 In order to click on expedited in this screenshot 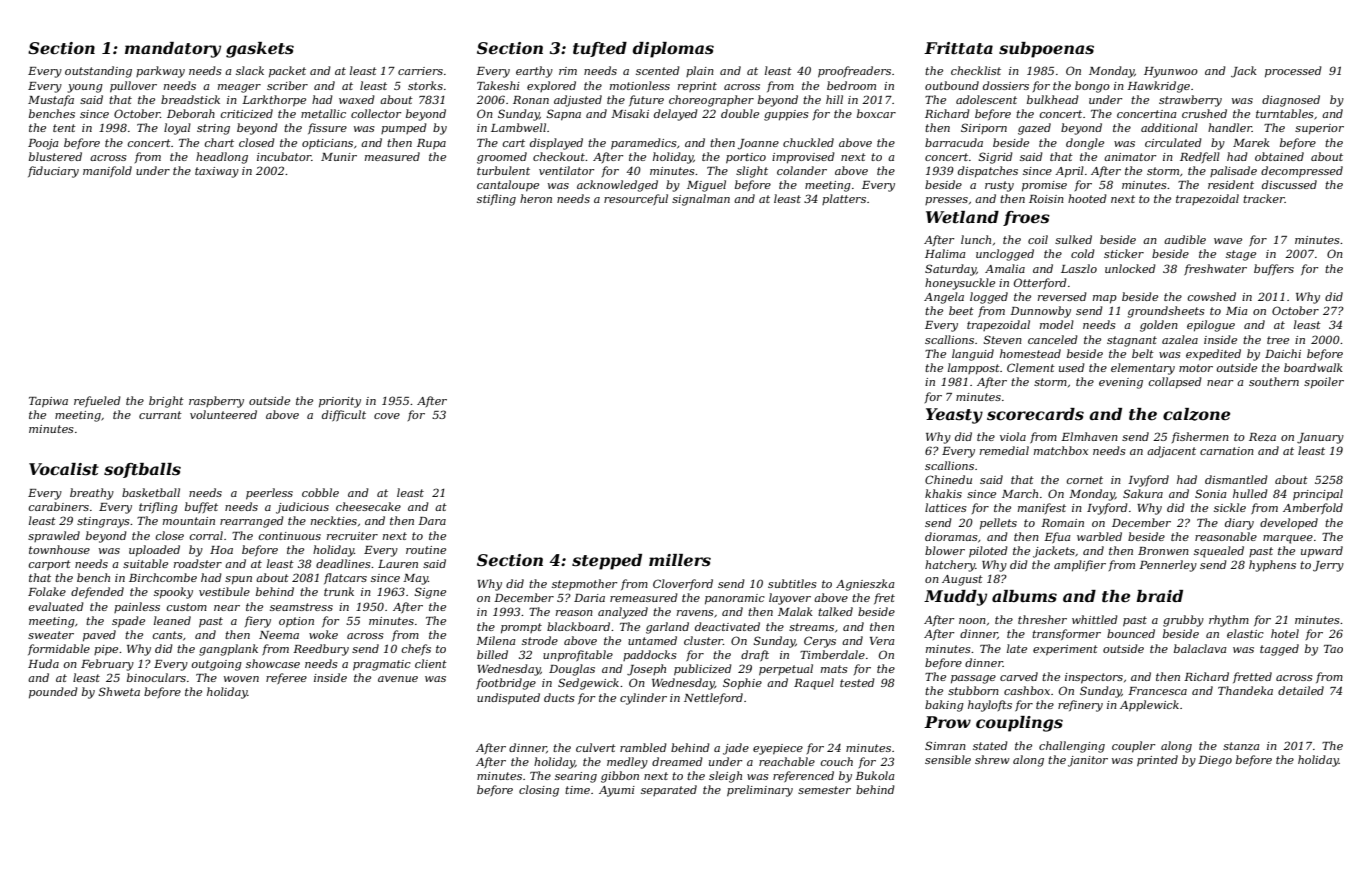, I will do `click(1213, 355)`.
